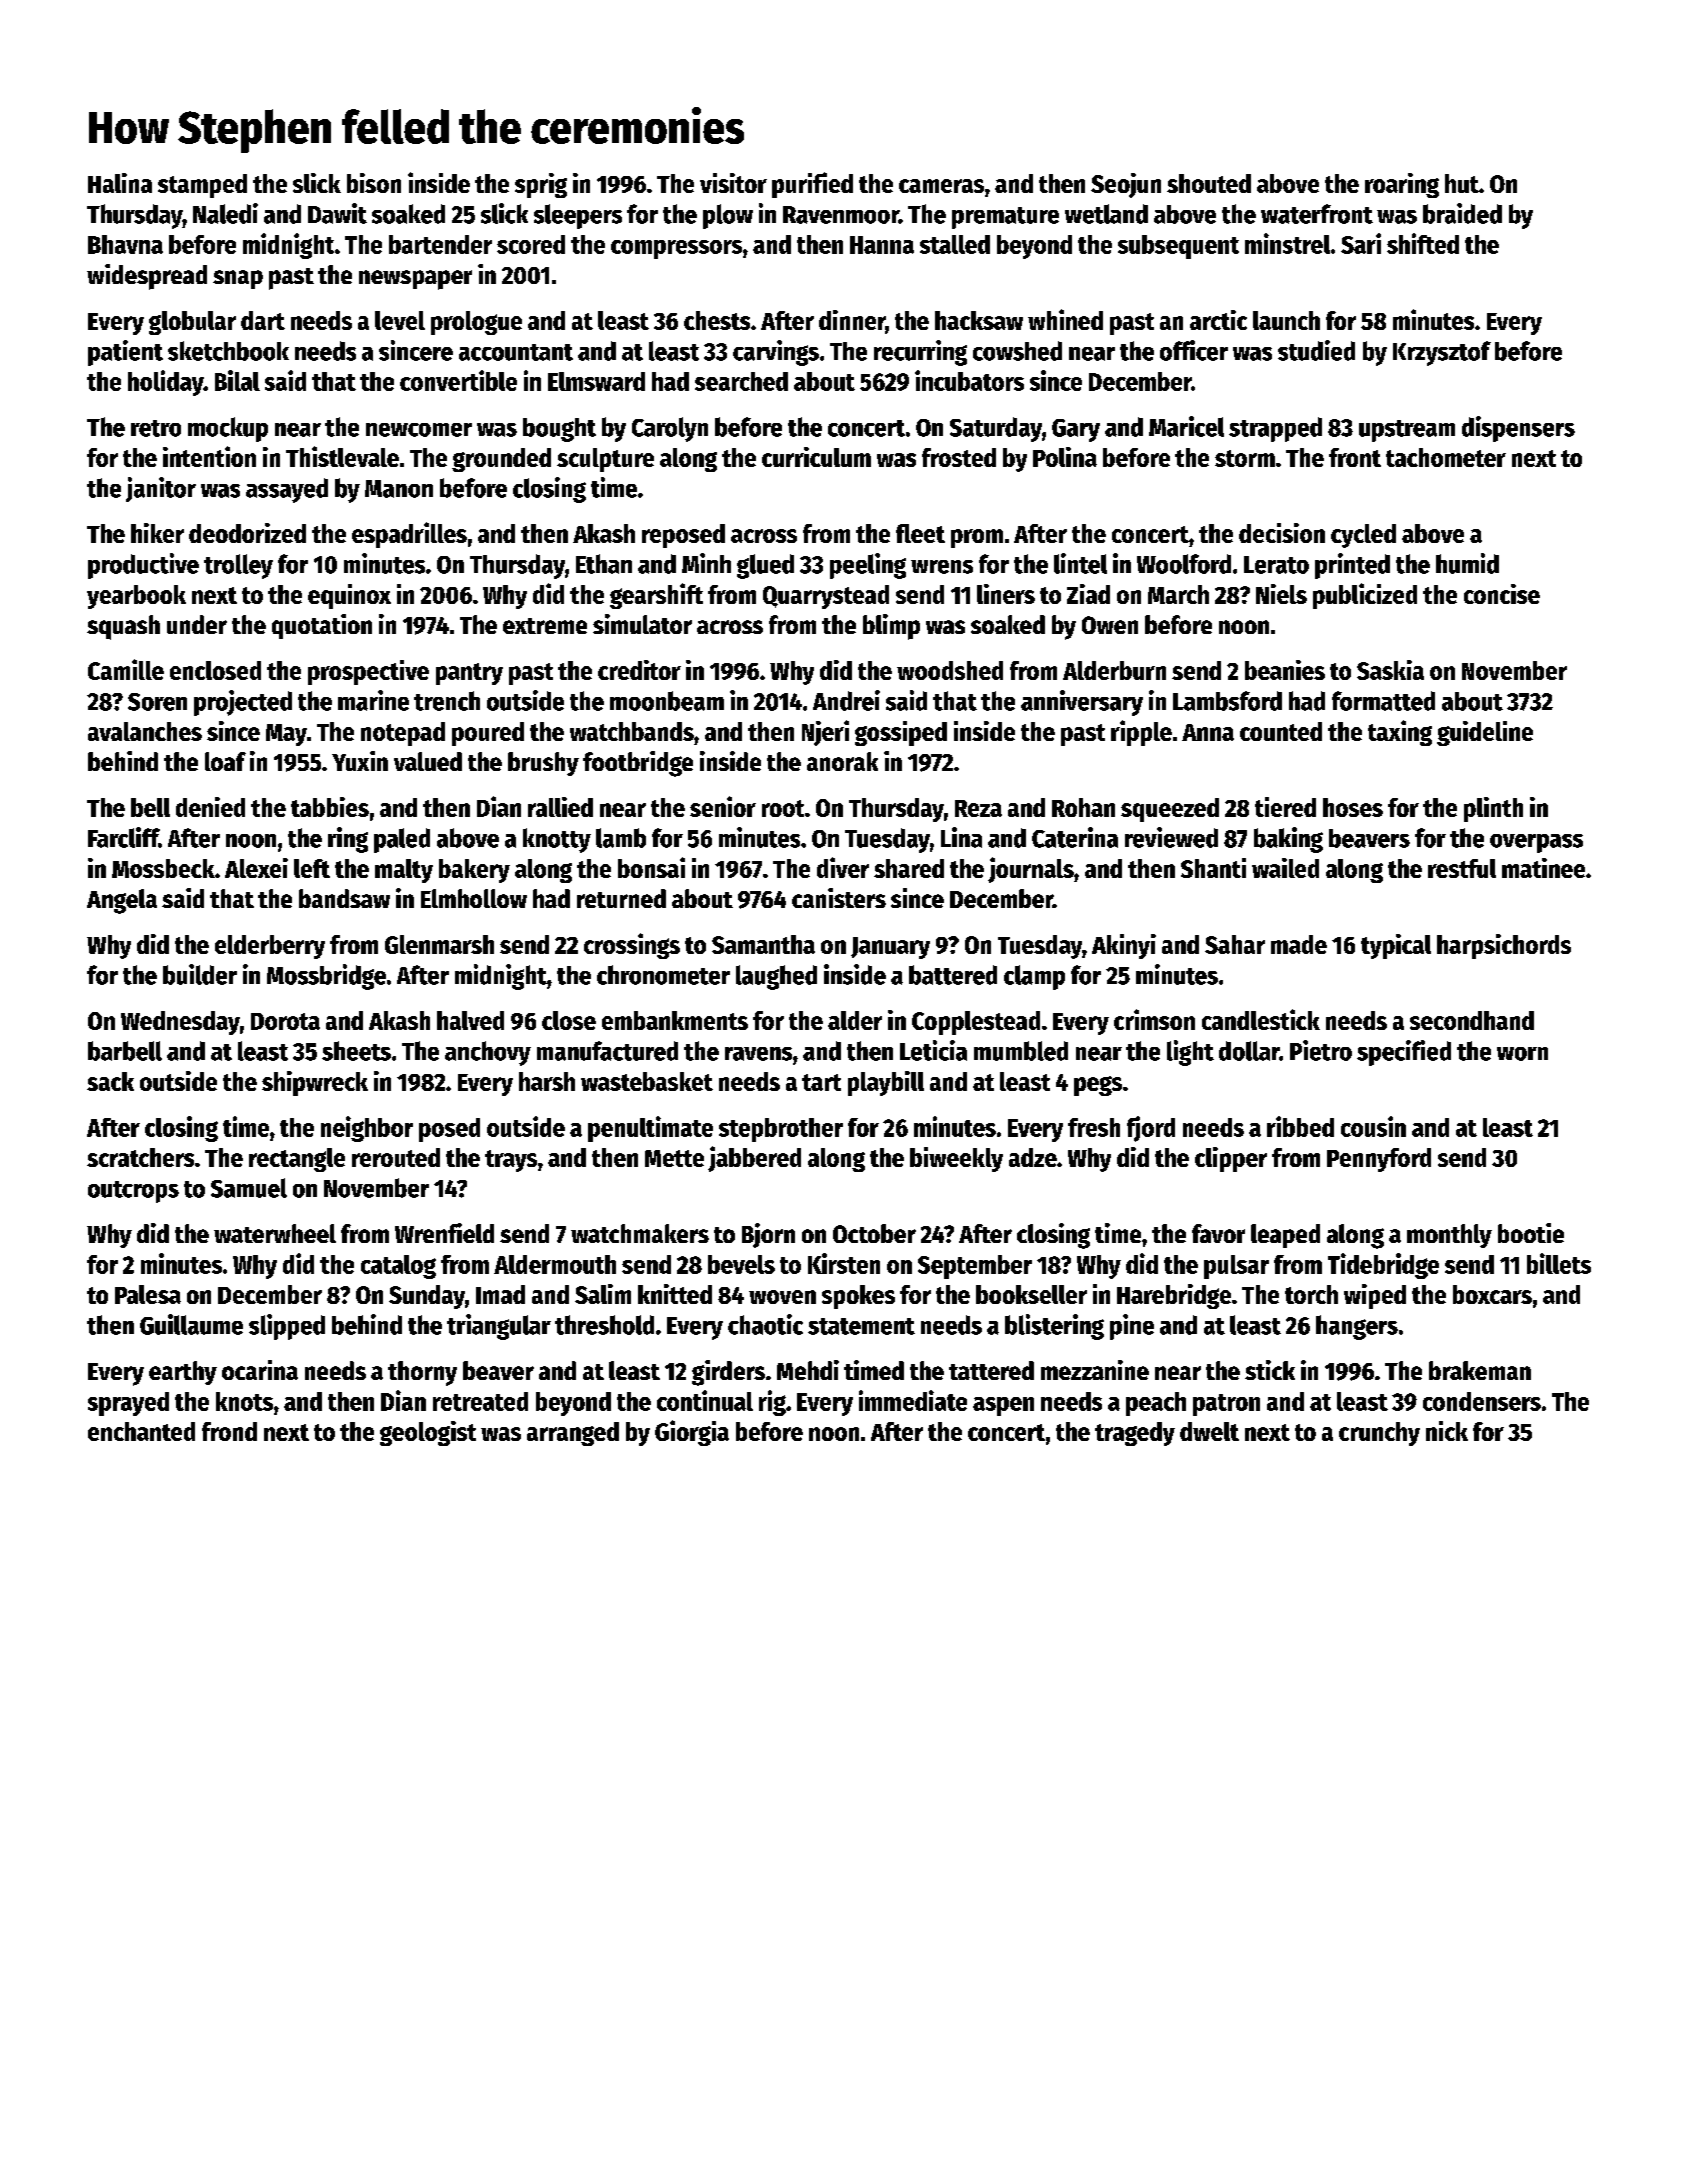 This page has width=1683, height=2178. I want to click on September, so click(975, 1267).
